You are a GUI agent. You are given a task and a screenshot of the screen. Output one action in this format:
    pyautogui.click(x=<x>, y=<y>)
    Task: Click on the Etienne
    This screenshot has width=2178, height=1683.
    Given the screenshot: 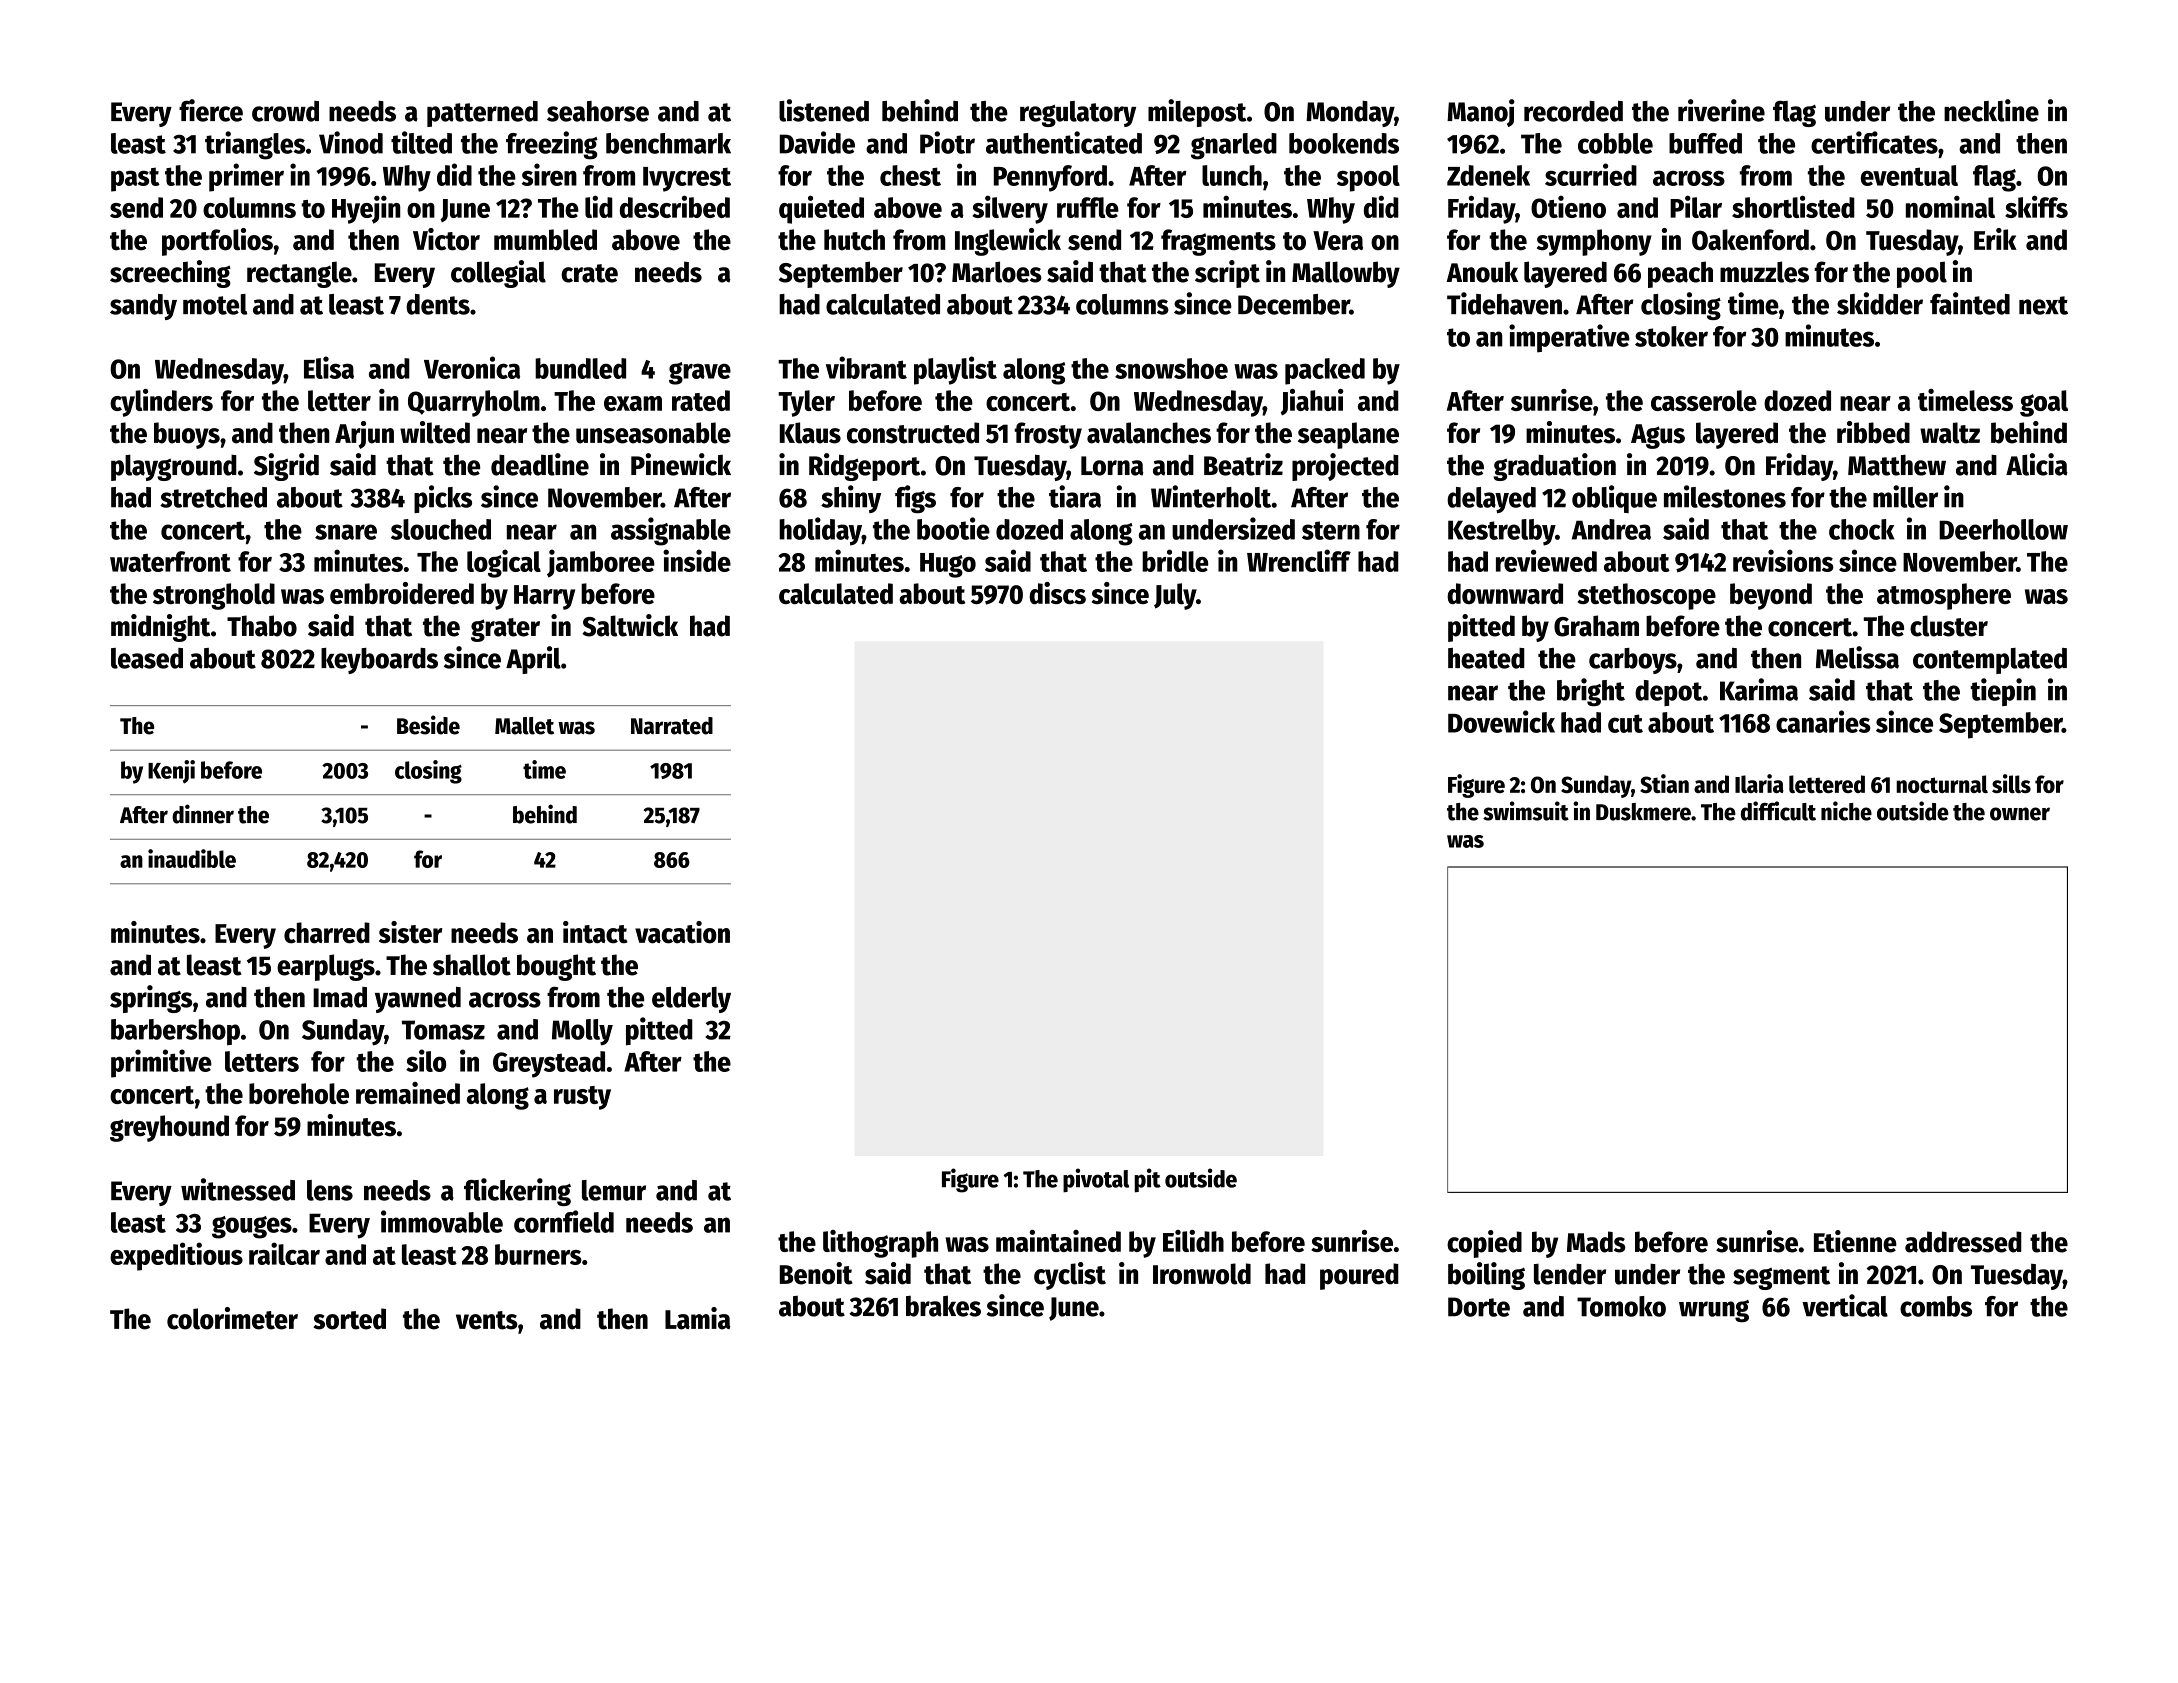 What is the action you would take?
    pyautogui.click(x=1855, y=1241)
